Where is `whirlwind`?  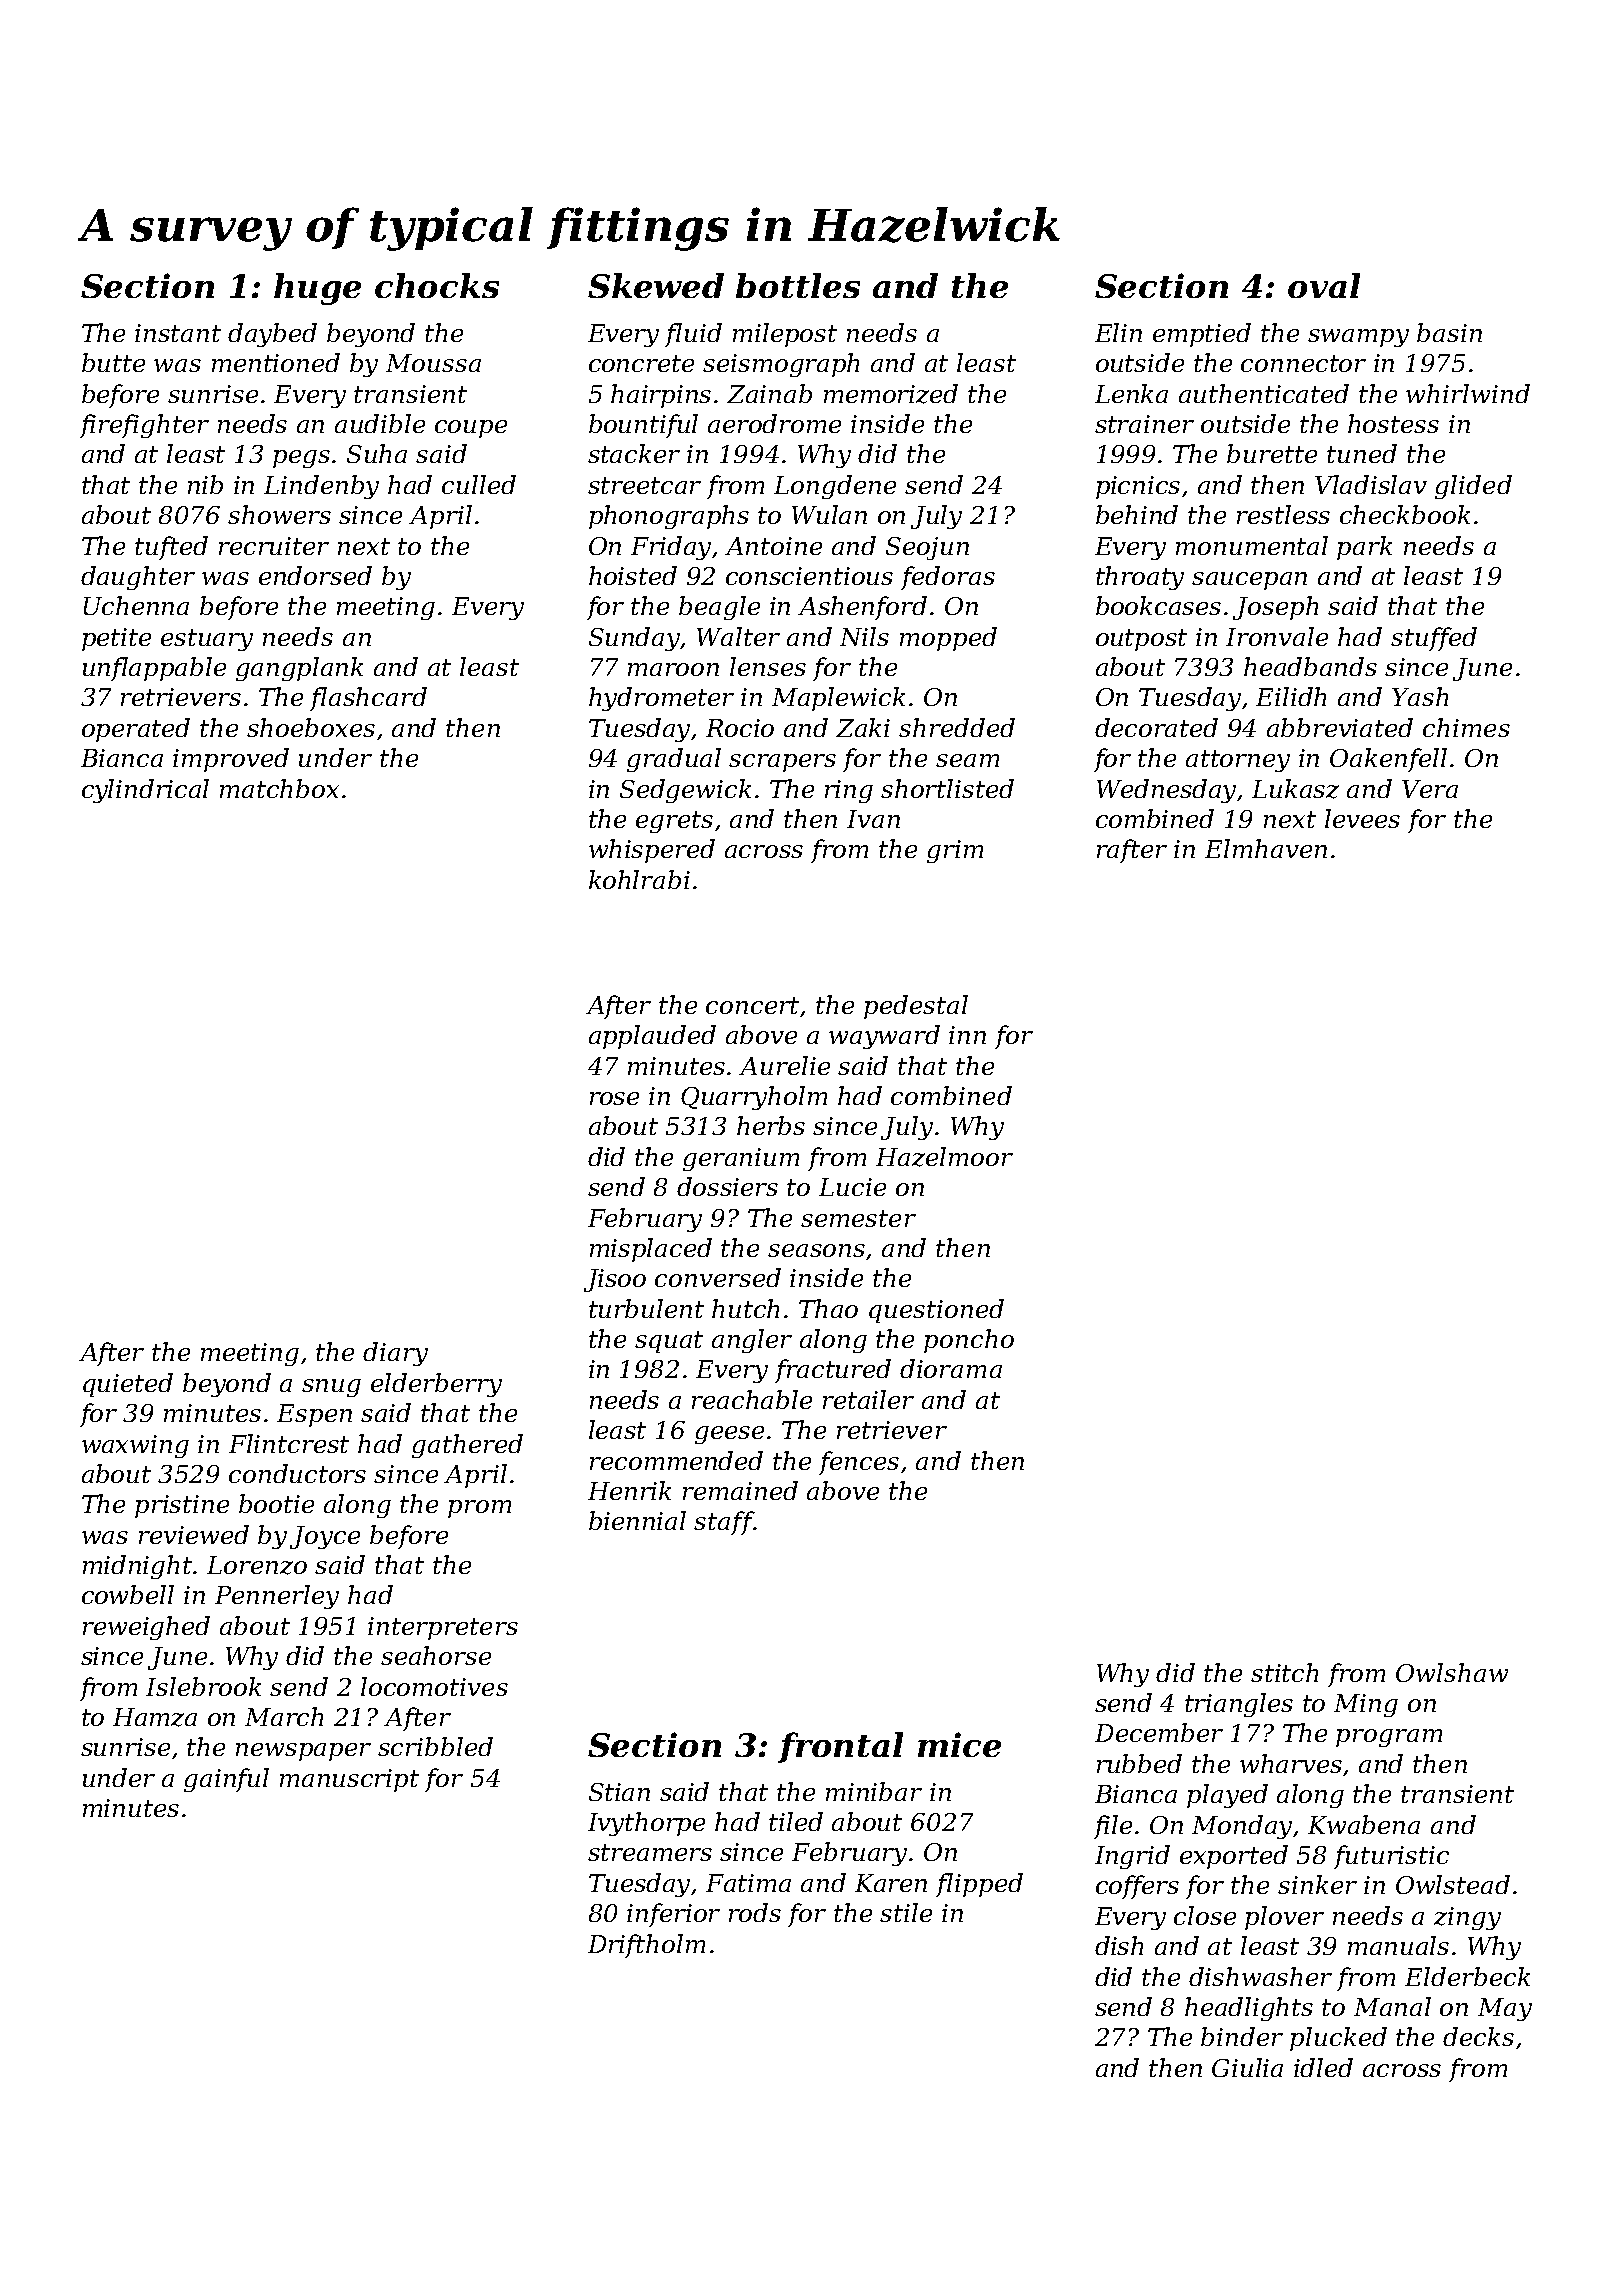 whirlwind is located at coordinates (1468, 393).
